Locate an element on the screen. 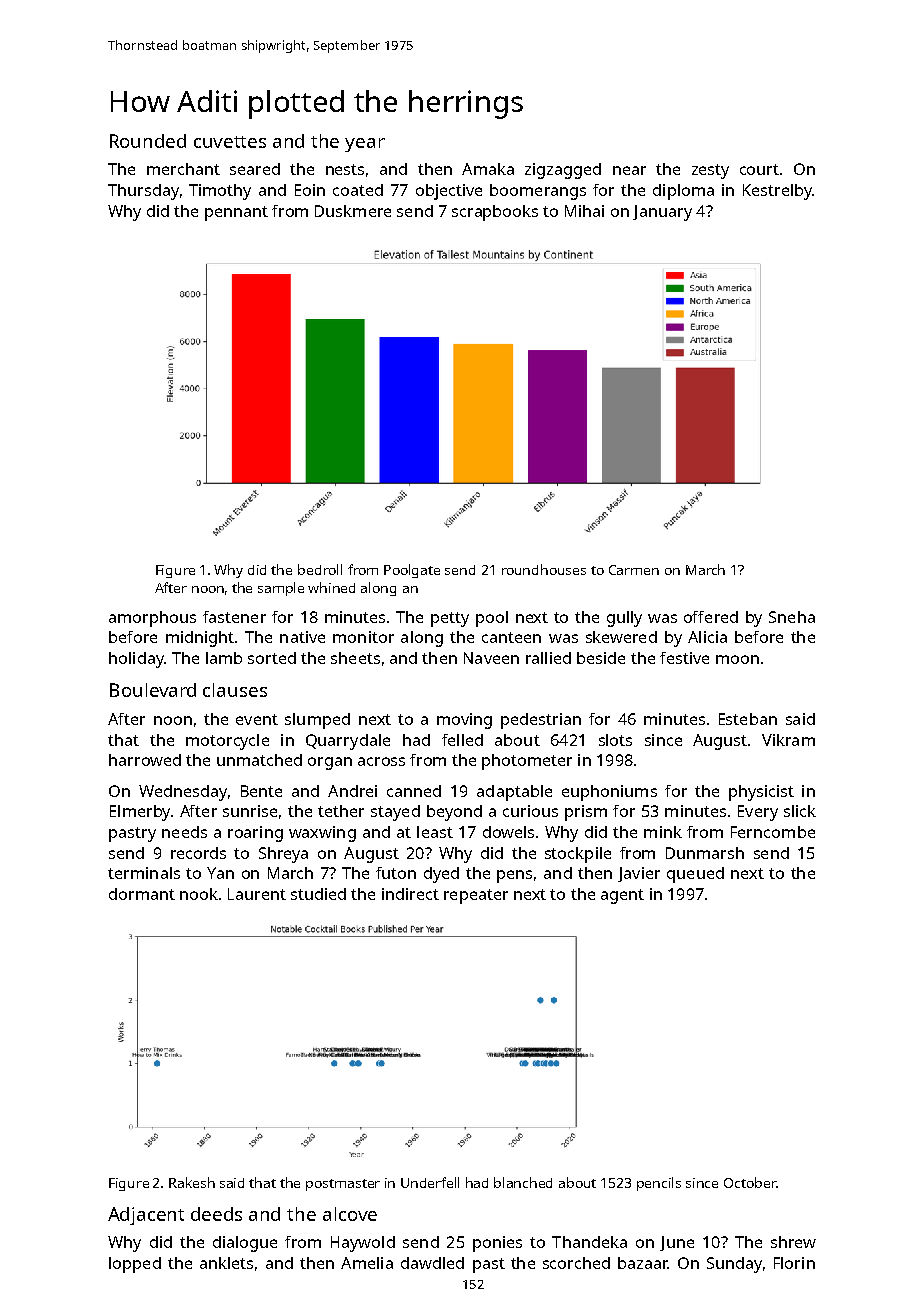 Image resolution: width=924 pixels, height=1308 pixels. monitor is located at coordinates (363, 637).
